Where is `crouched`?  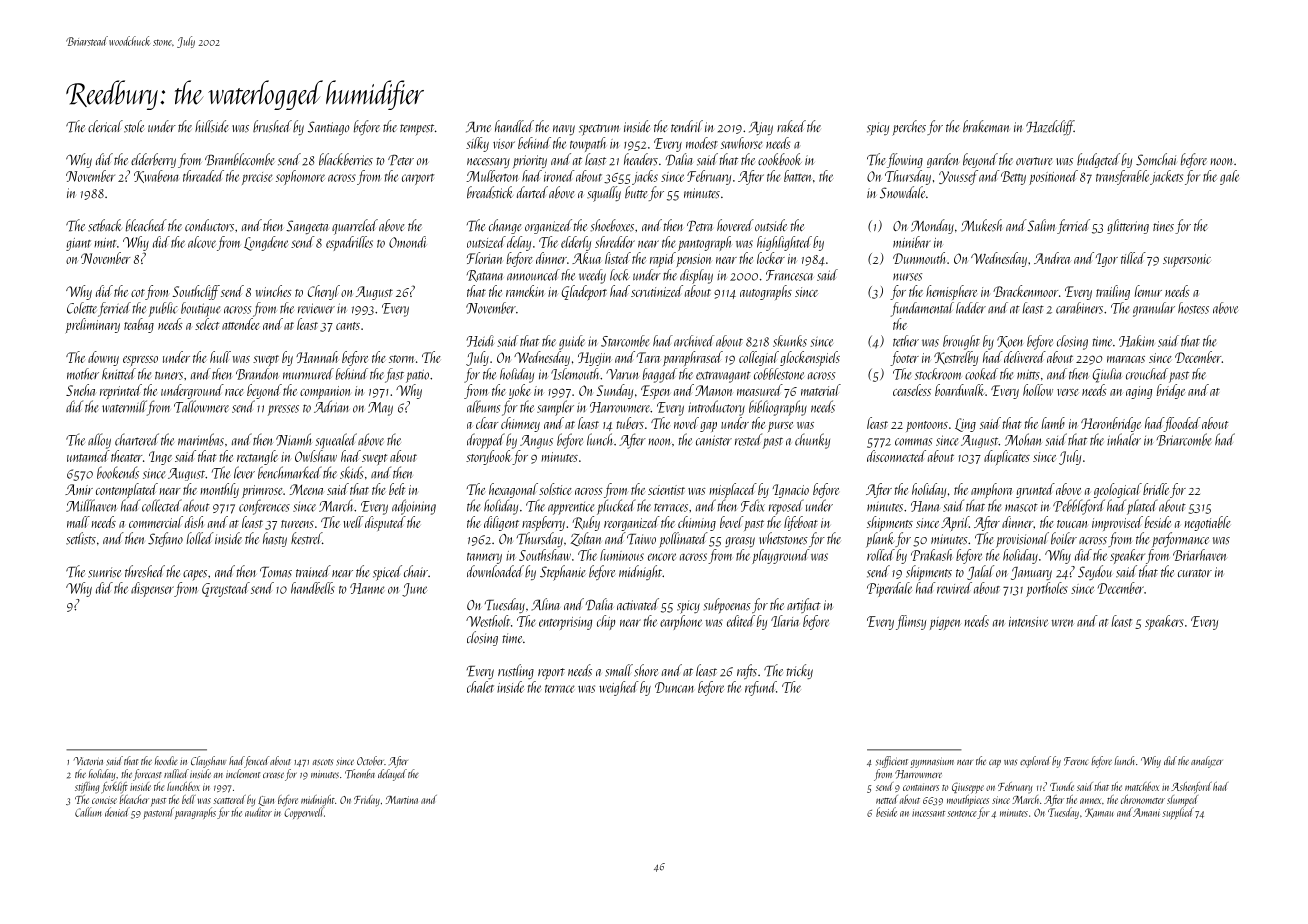
crouched is located at coordinates (1147, 374).
